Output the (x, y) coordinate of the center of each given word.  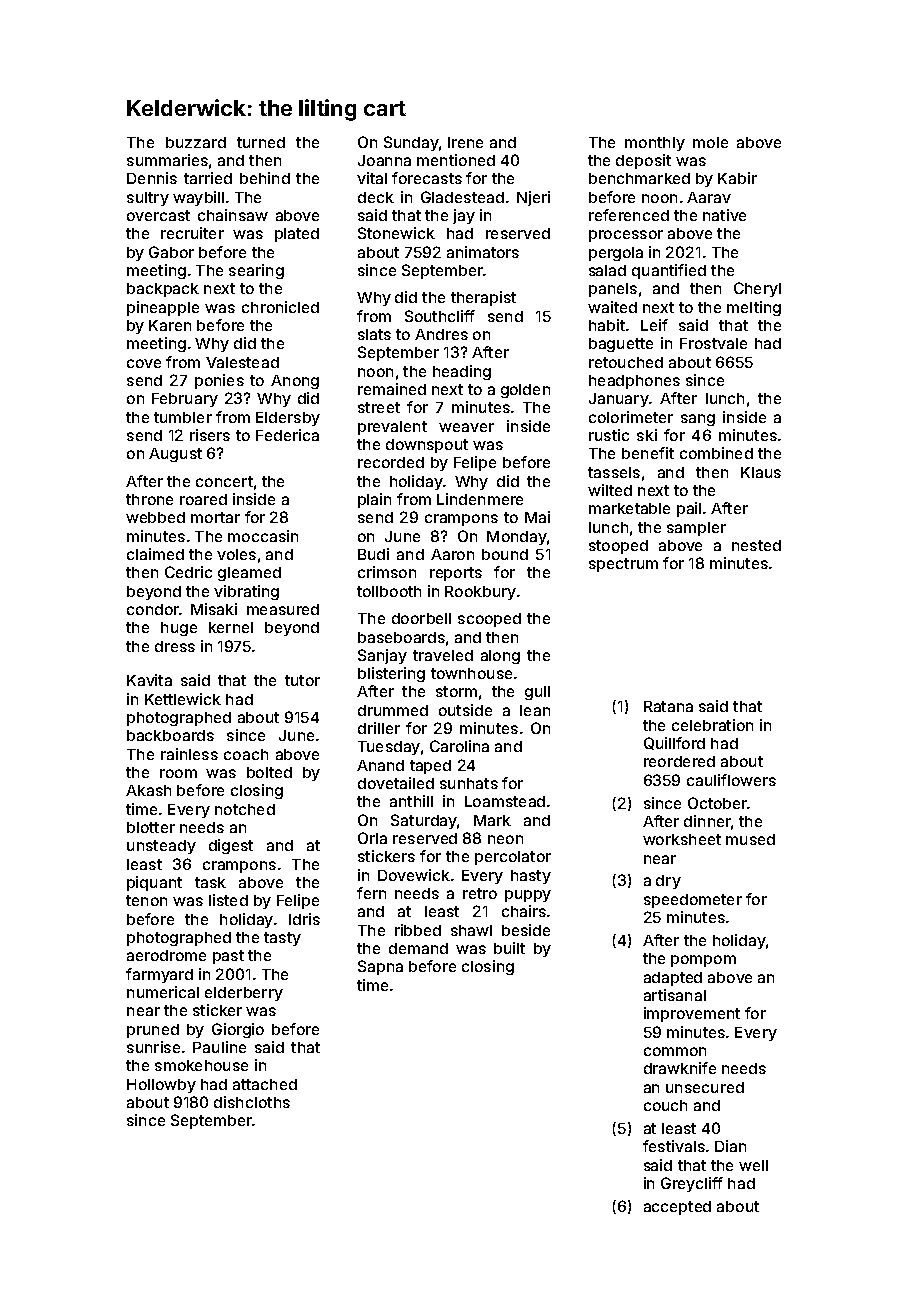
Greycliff (692, 1184)
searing (256, 271)
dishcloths (252, 1102)
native (724, 215)
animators (483, 252)
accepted (677, 1208)
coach (246, 754)
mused (750, 839)
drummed (393, 710)
